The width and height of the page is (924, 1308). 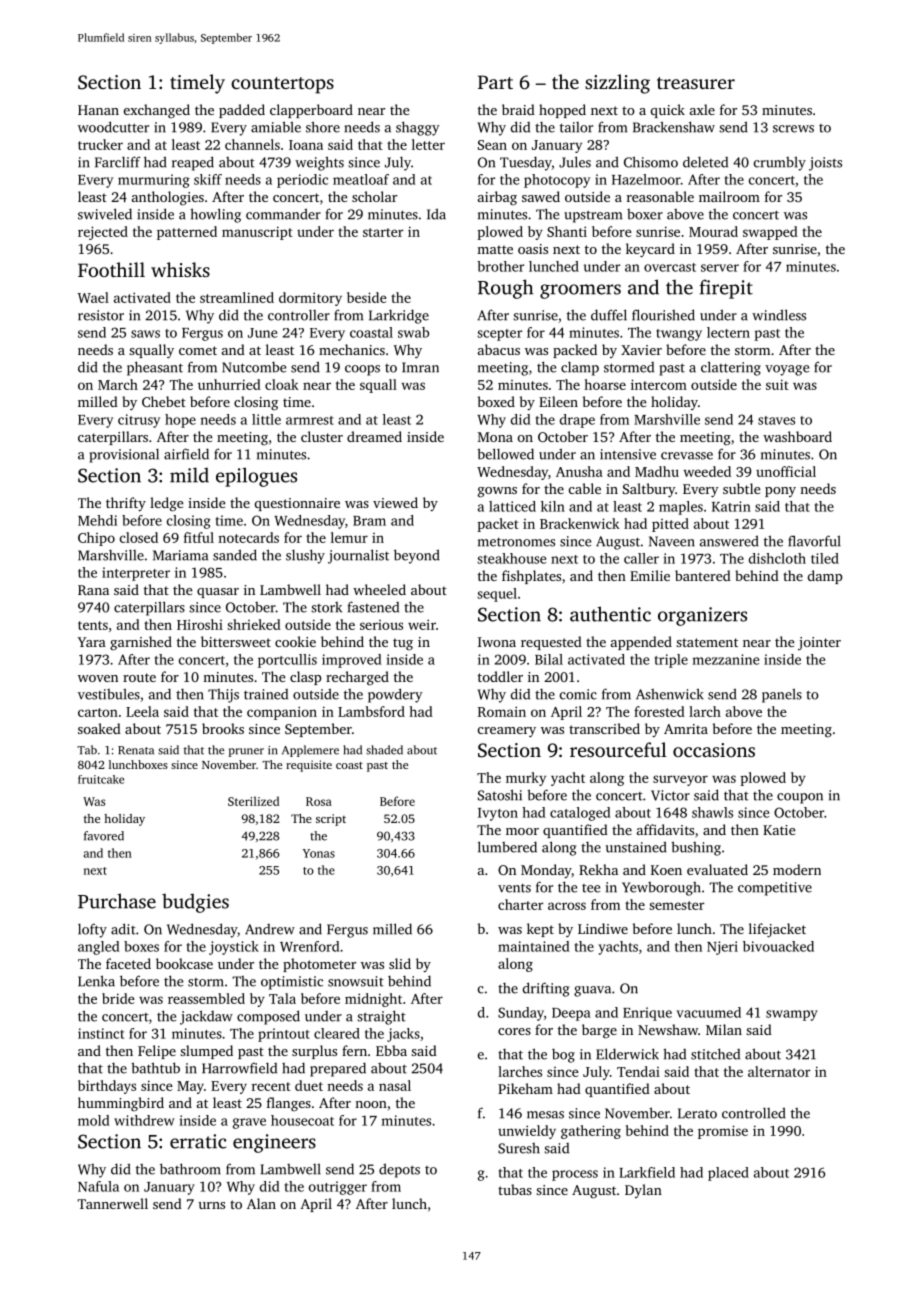 What do you see at coordinates (381, 1017) in the page?
I see `straight` at bounding box center [381, 1017].
